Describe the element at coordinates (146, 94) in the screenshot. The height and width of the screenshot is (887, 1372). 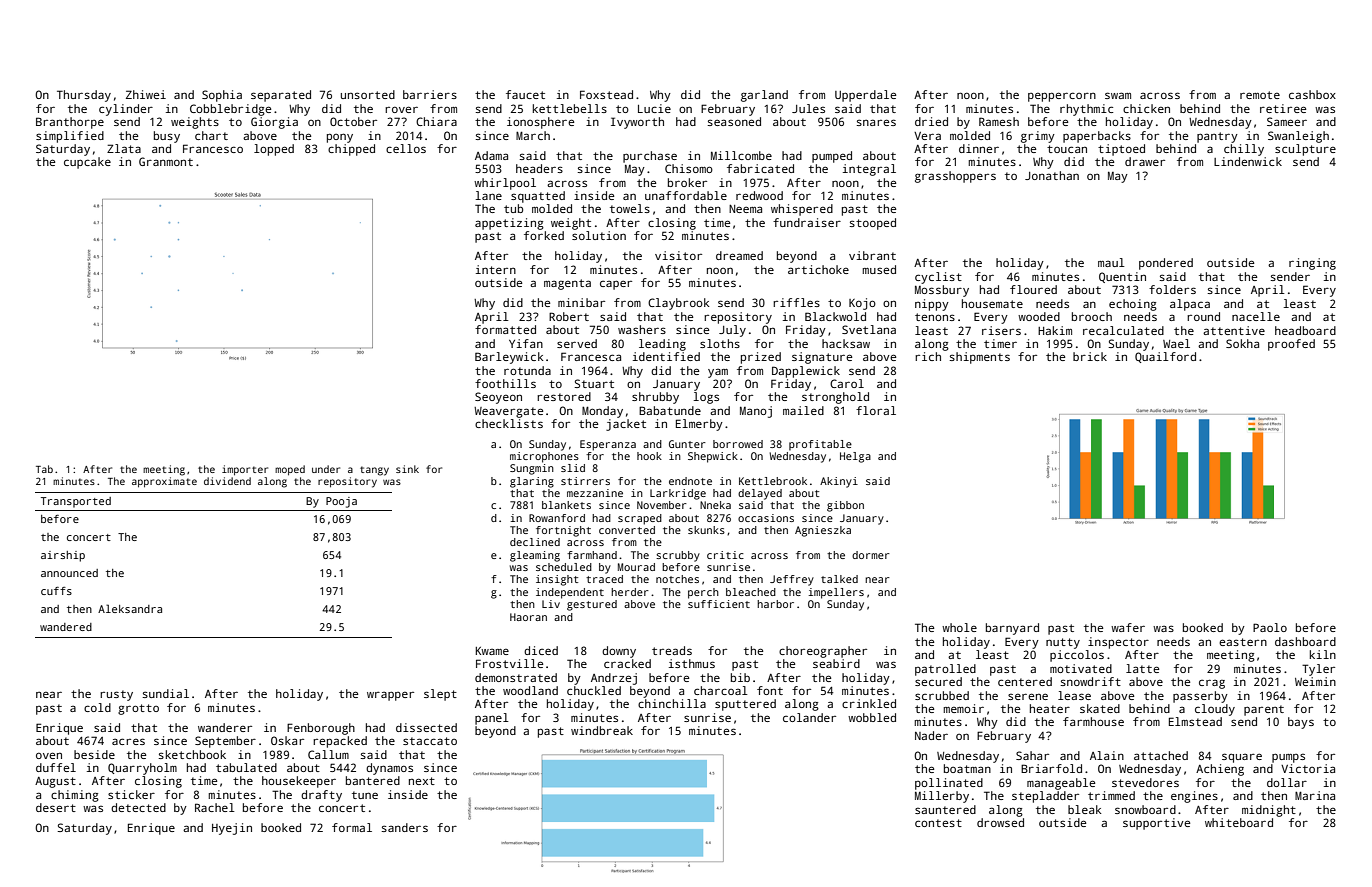
I see `Zhiwei` at that location.
